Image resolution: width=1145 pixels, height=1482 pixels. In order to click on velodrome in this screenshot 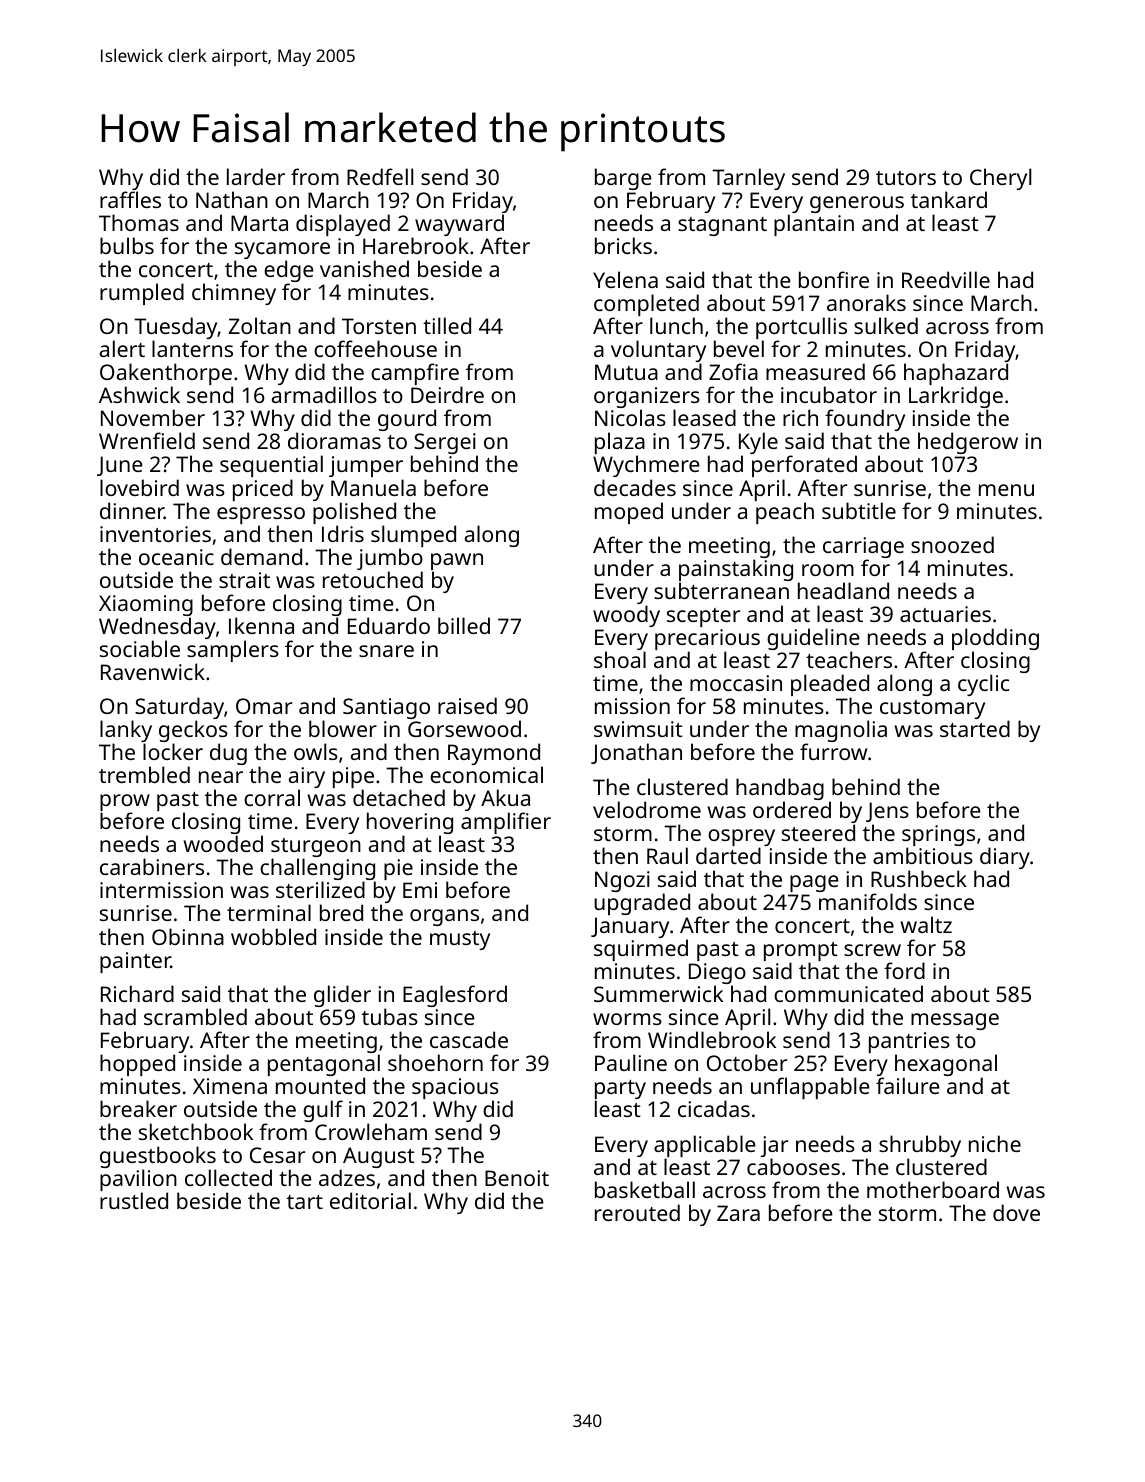, I will do `click(647, 809)`.
